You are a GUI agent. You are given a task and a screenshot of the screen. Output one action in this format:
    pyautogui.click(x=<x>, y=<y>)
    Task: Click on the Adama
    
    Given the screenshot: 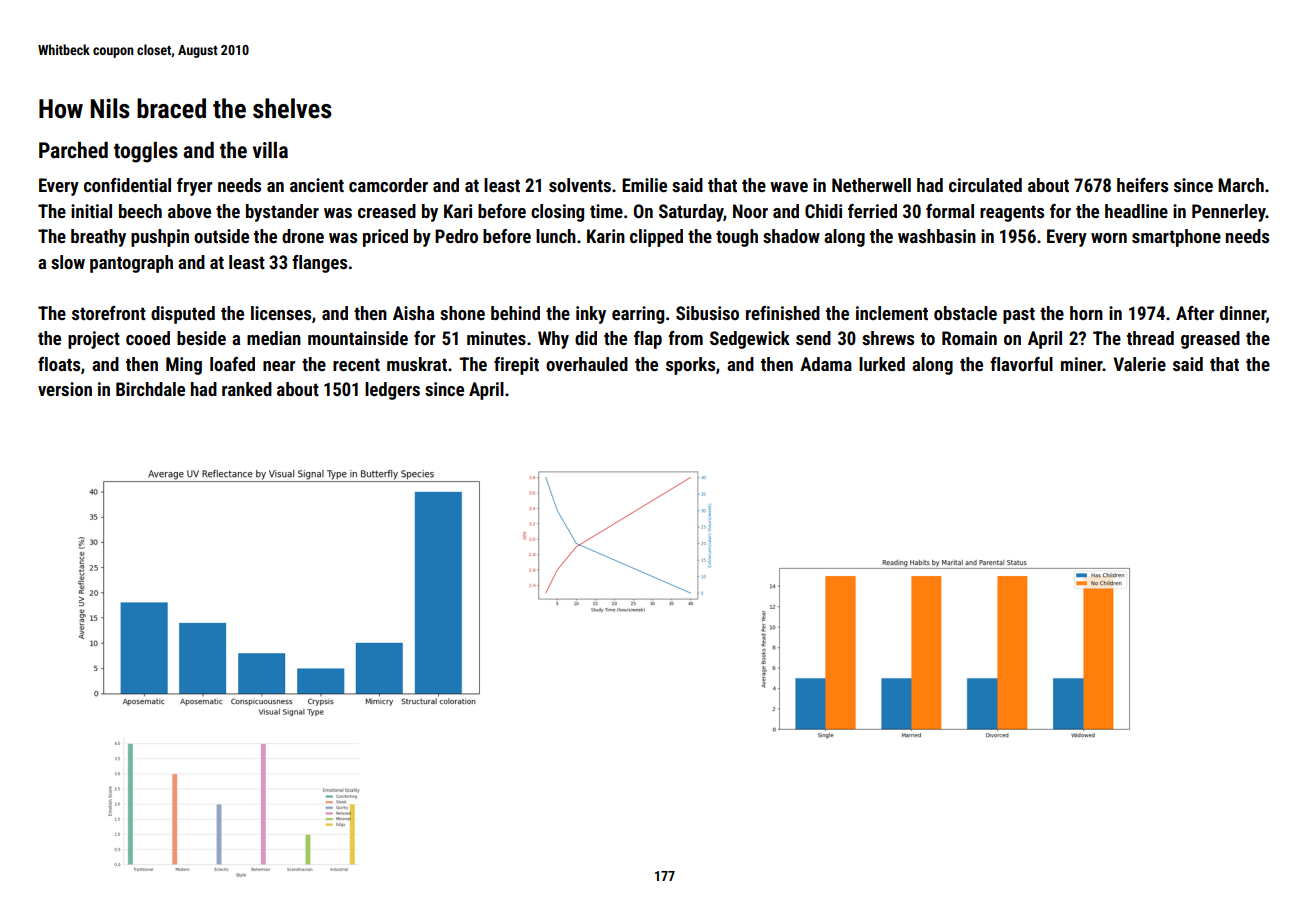 What is the action you would take?
    pyautogui.click(x=826, y=364)
